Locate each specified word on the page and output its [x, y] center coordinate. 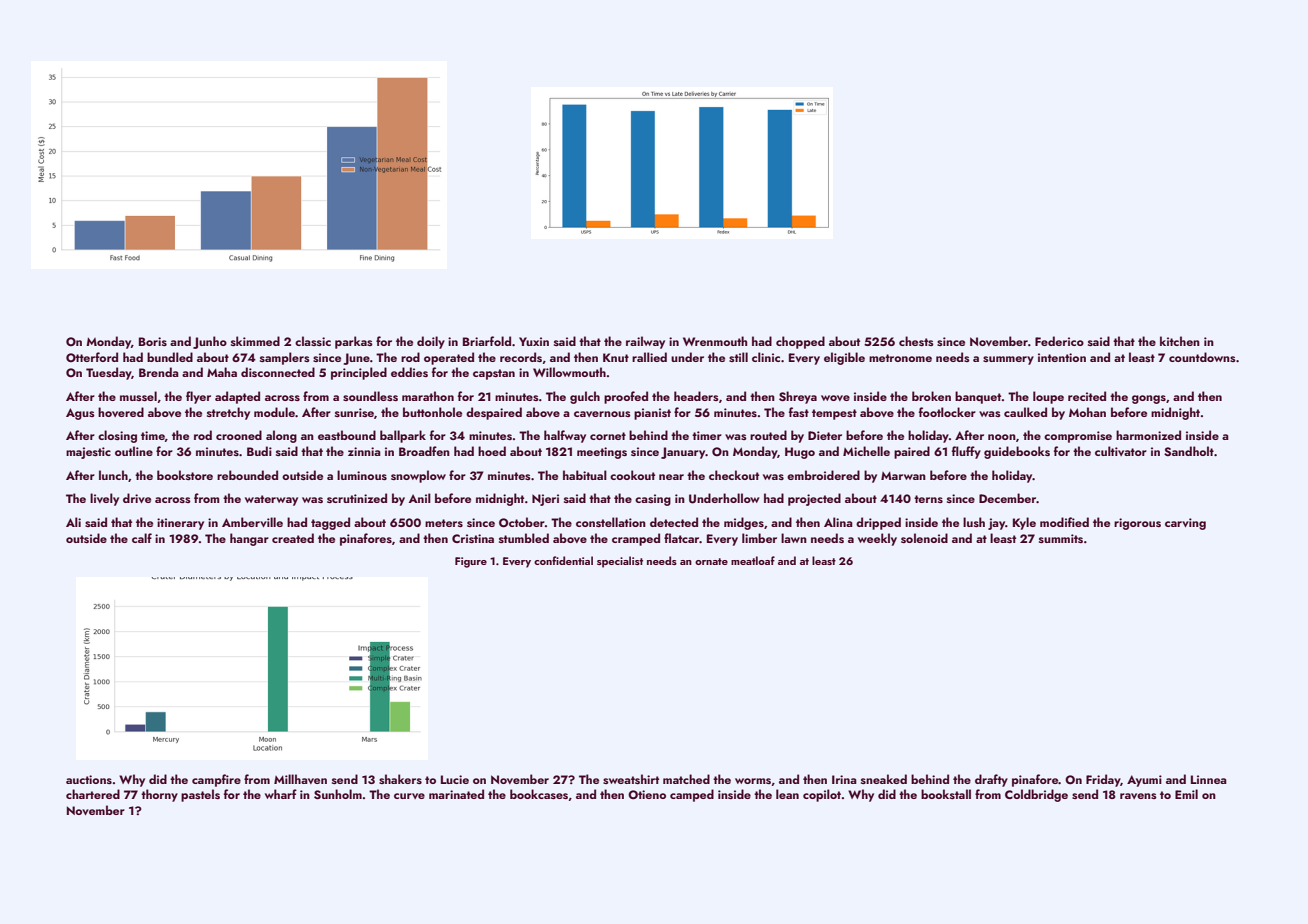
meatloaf [753, 560]
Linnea [1209, 779]
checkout [734, 475]
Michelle [866, 451]
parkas [354, 342]
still [738, 357]
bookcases [539, 794]
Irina [844, 779]
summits [1061, 538]
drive [137, 498]
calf [142, 538]
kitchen [1180, 341]
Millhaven [300, 779]
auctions [89, 779]
